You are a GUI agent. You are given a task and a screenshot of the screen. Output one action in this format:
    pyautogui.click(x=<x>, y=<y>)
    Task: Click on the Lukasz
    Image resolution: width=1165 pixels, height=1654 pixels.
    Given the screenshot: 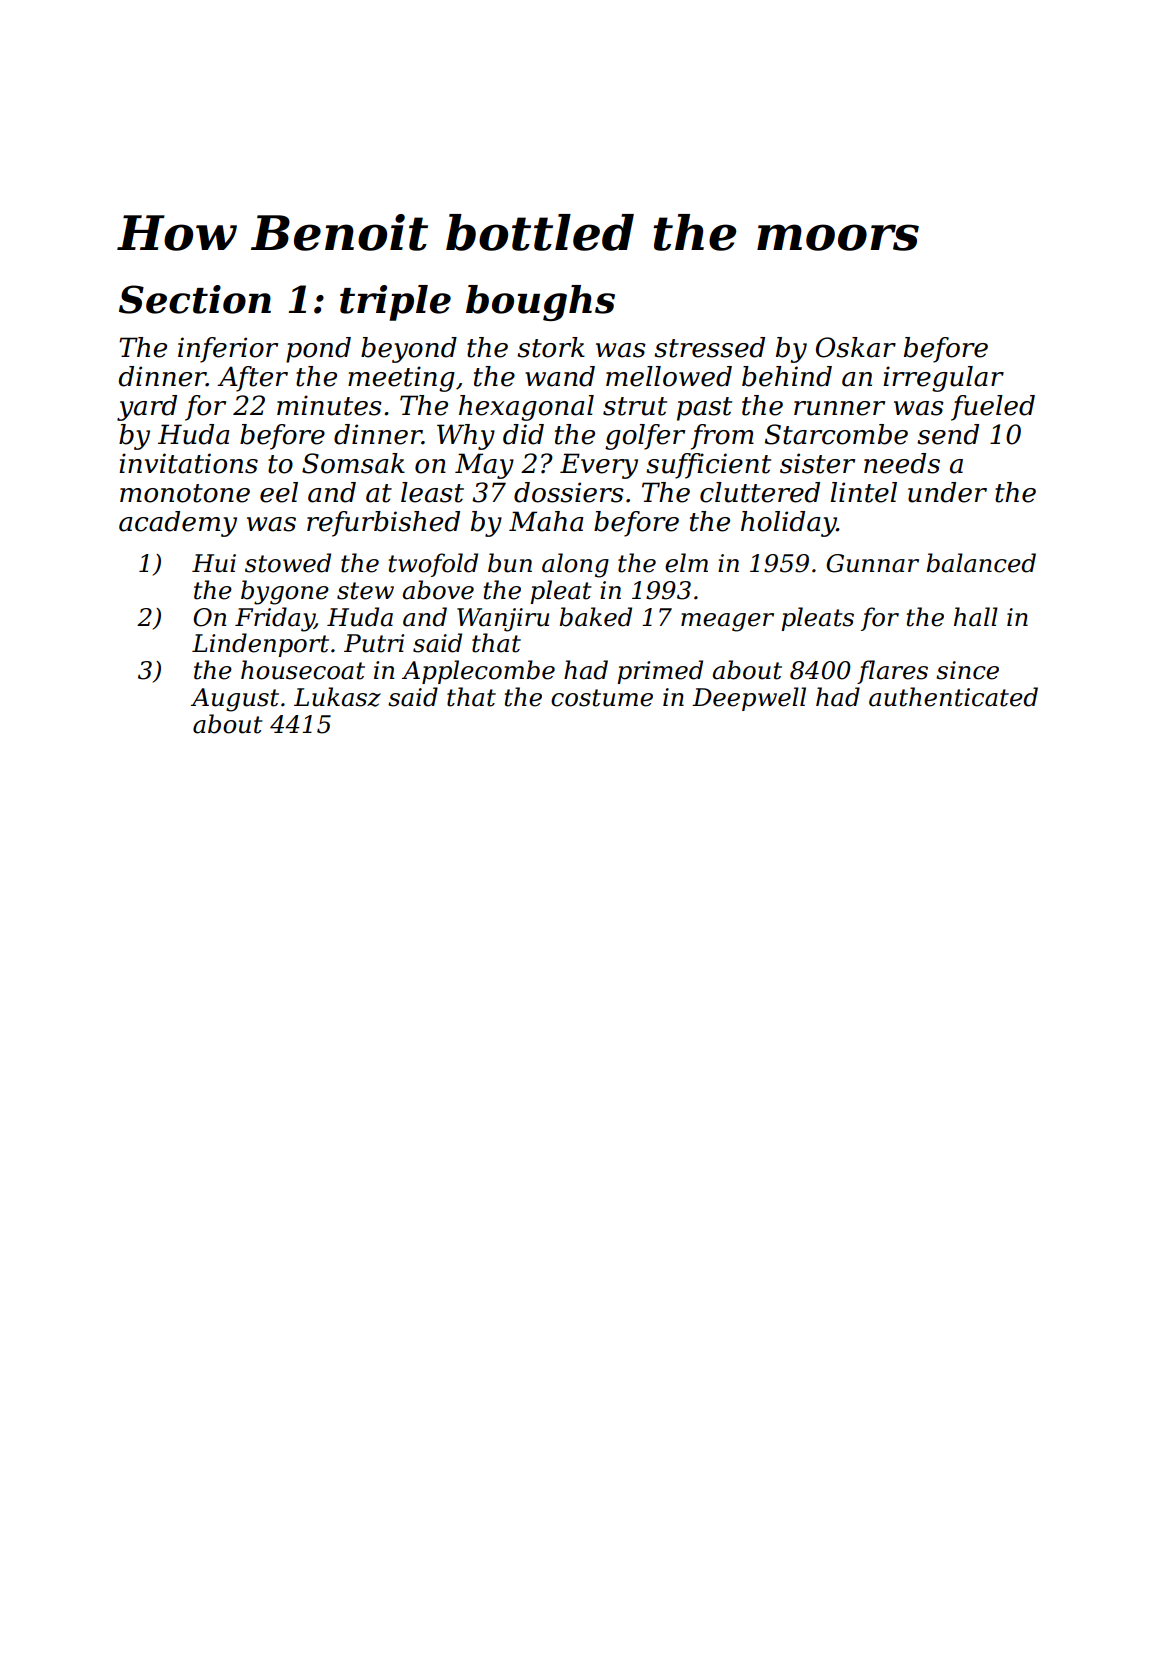 What is the action you would take?
    pyautogui.click(x=337, y=697)
